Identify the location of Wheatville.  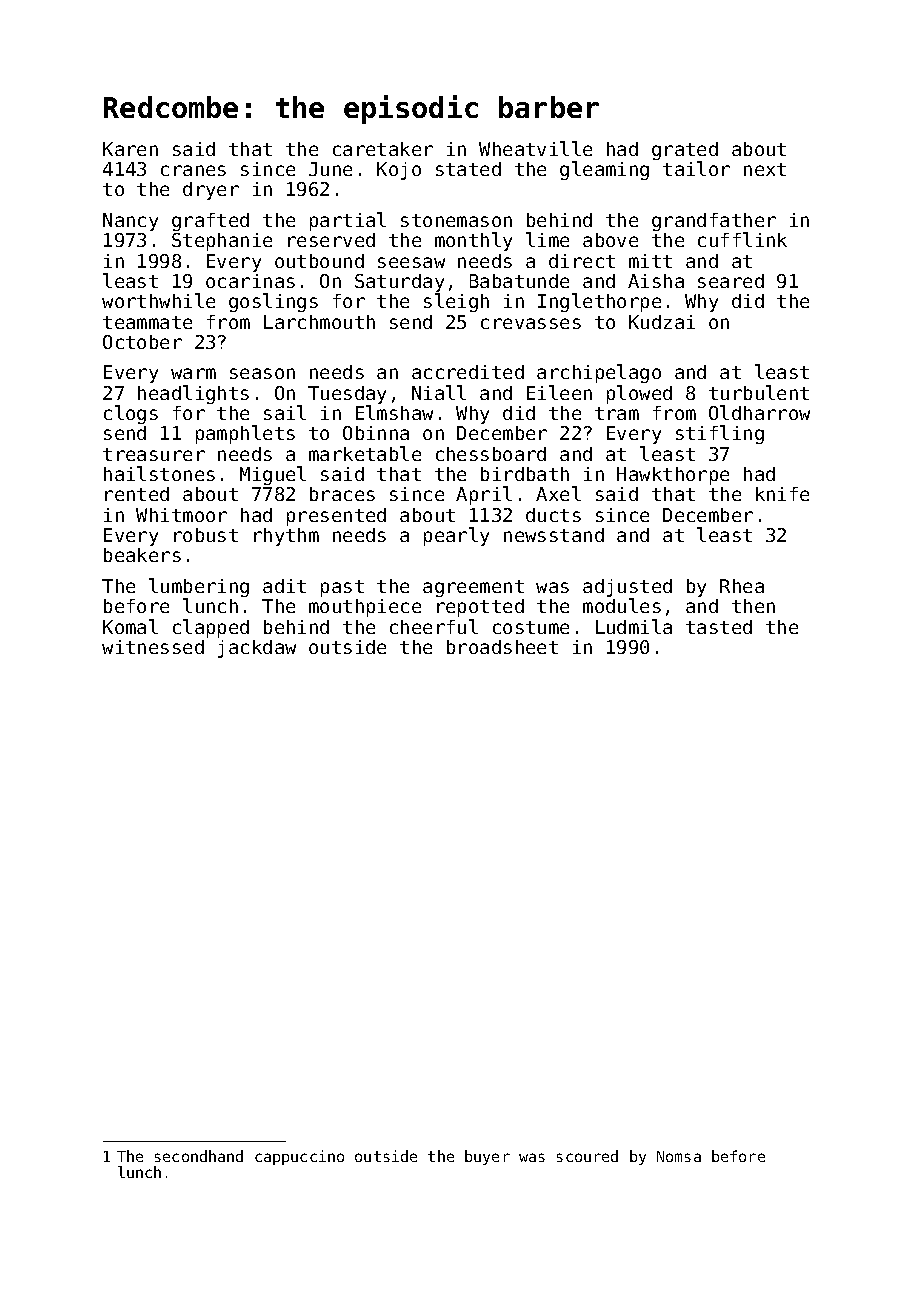
(535, 148).
